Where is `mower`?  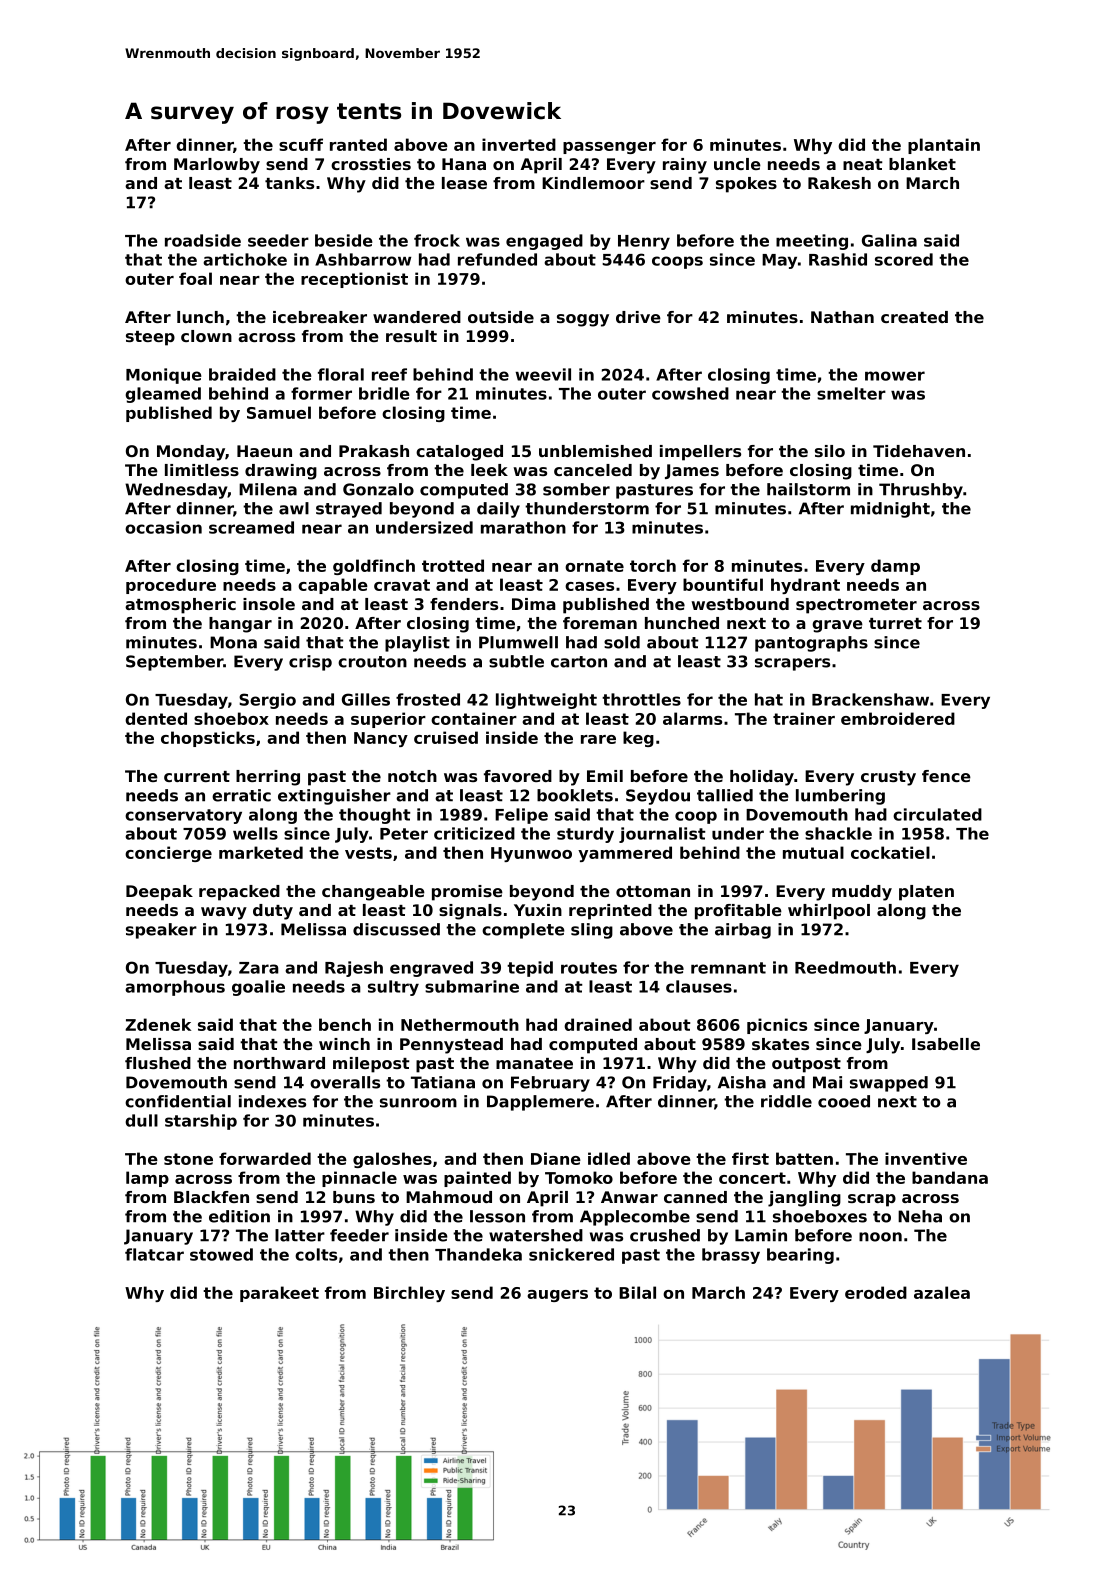
mower is located at coordinates (895, 376).
